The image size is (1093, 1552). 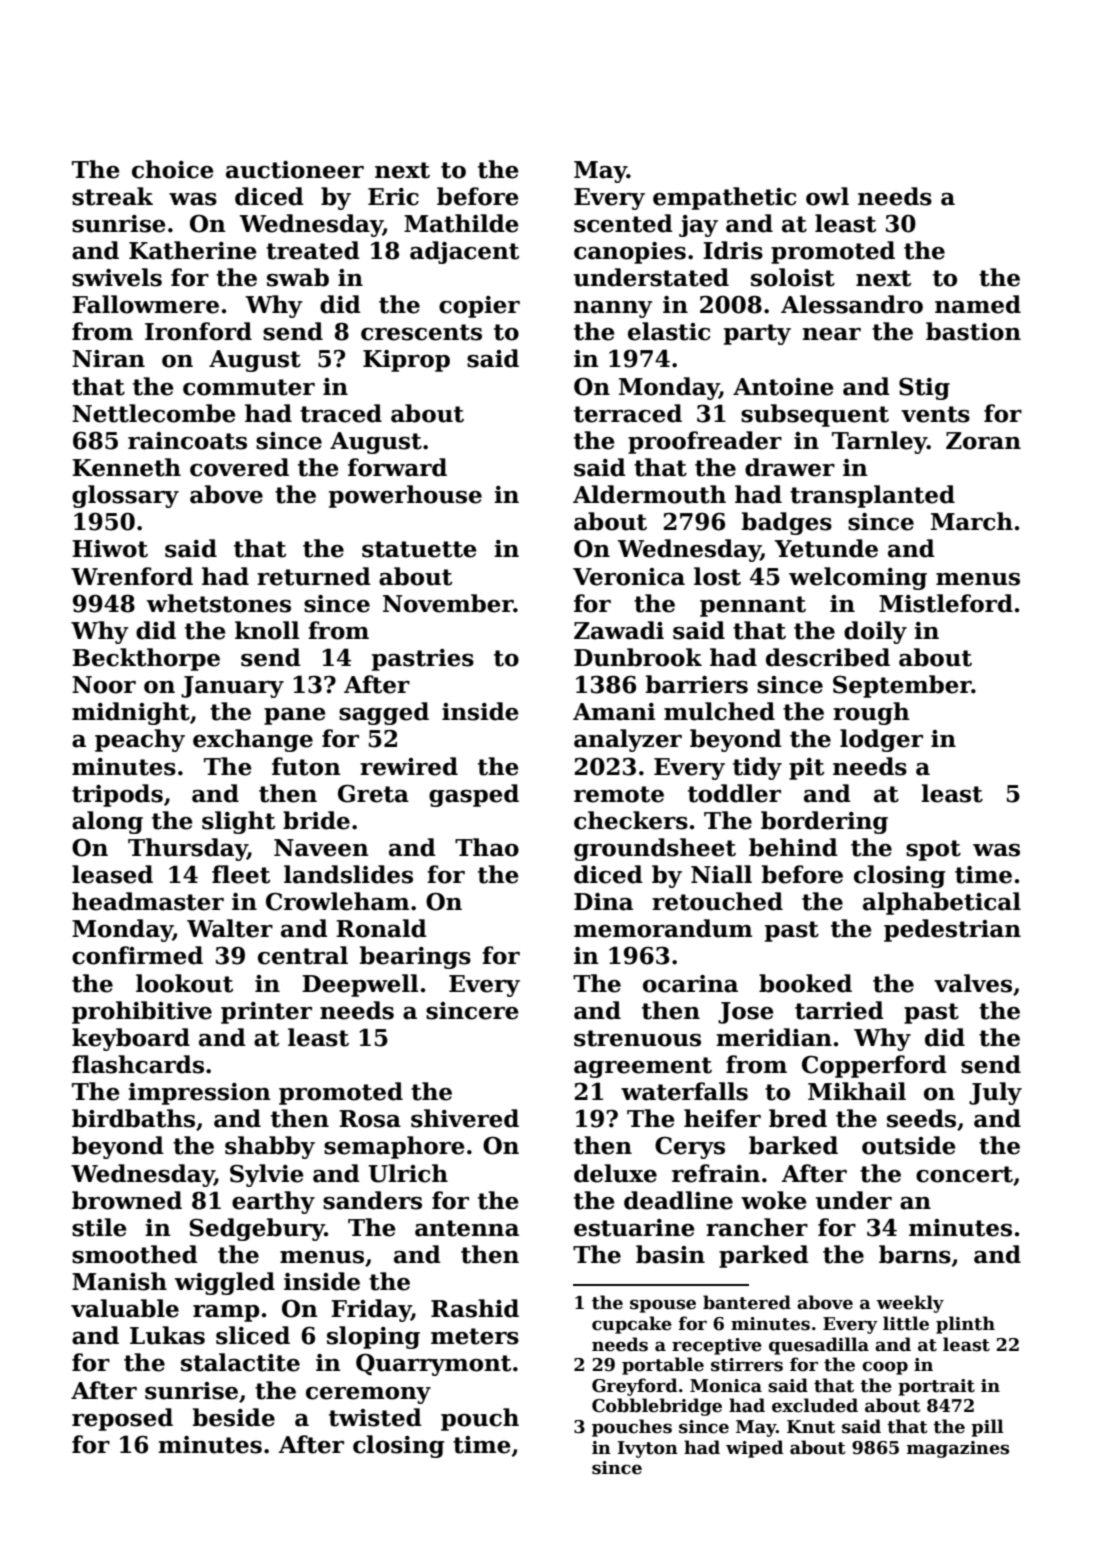 I want to click on nanny, so click(x=613, y=309).
